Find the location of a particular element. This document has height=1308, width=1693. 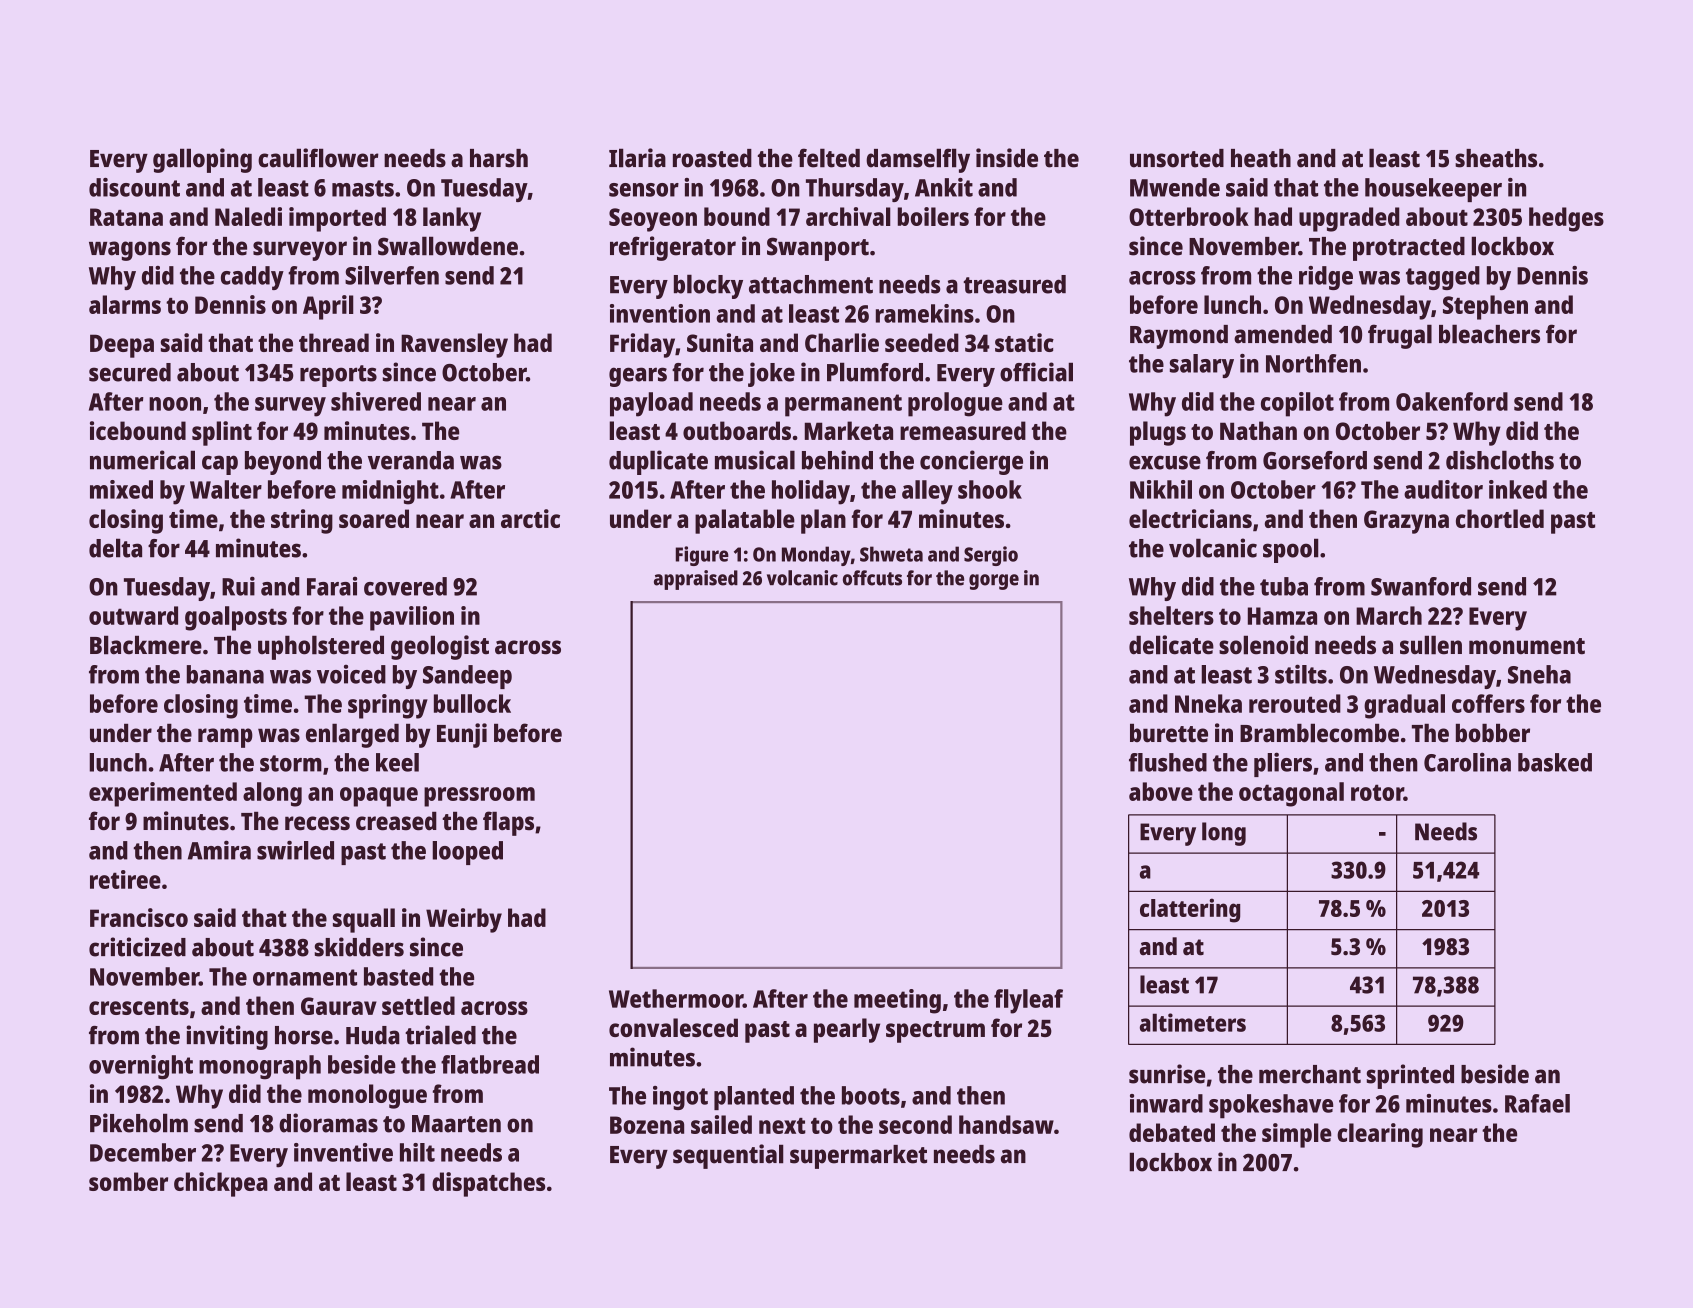

looped is located at coordinates (468, 853).
